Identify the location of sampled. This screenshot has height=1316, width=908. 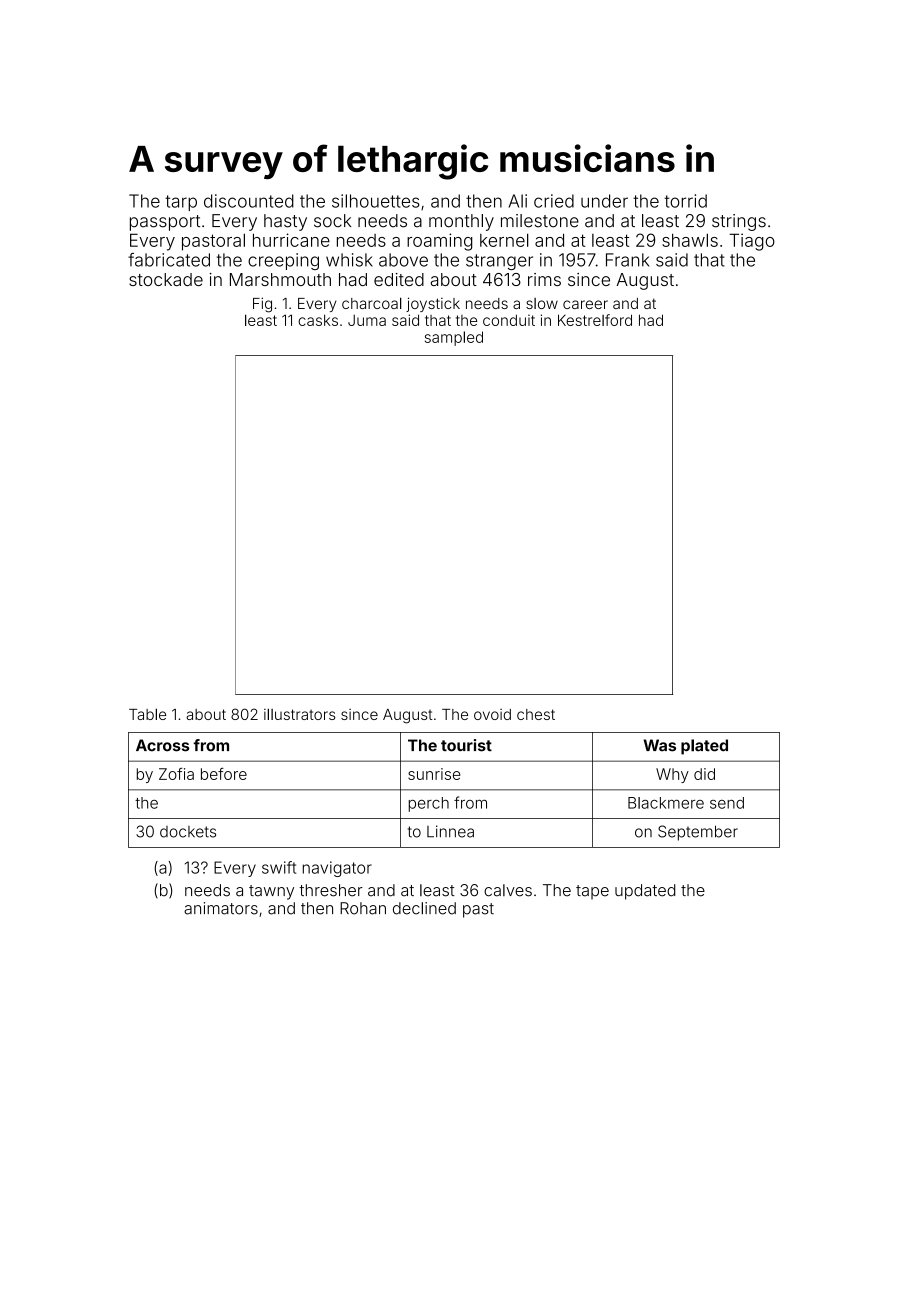
(454, 338).
